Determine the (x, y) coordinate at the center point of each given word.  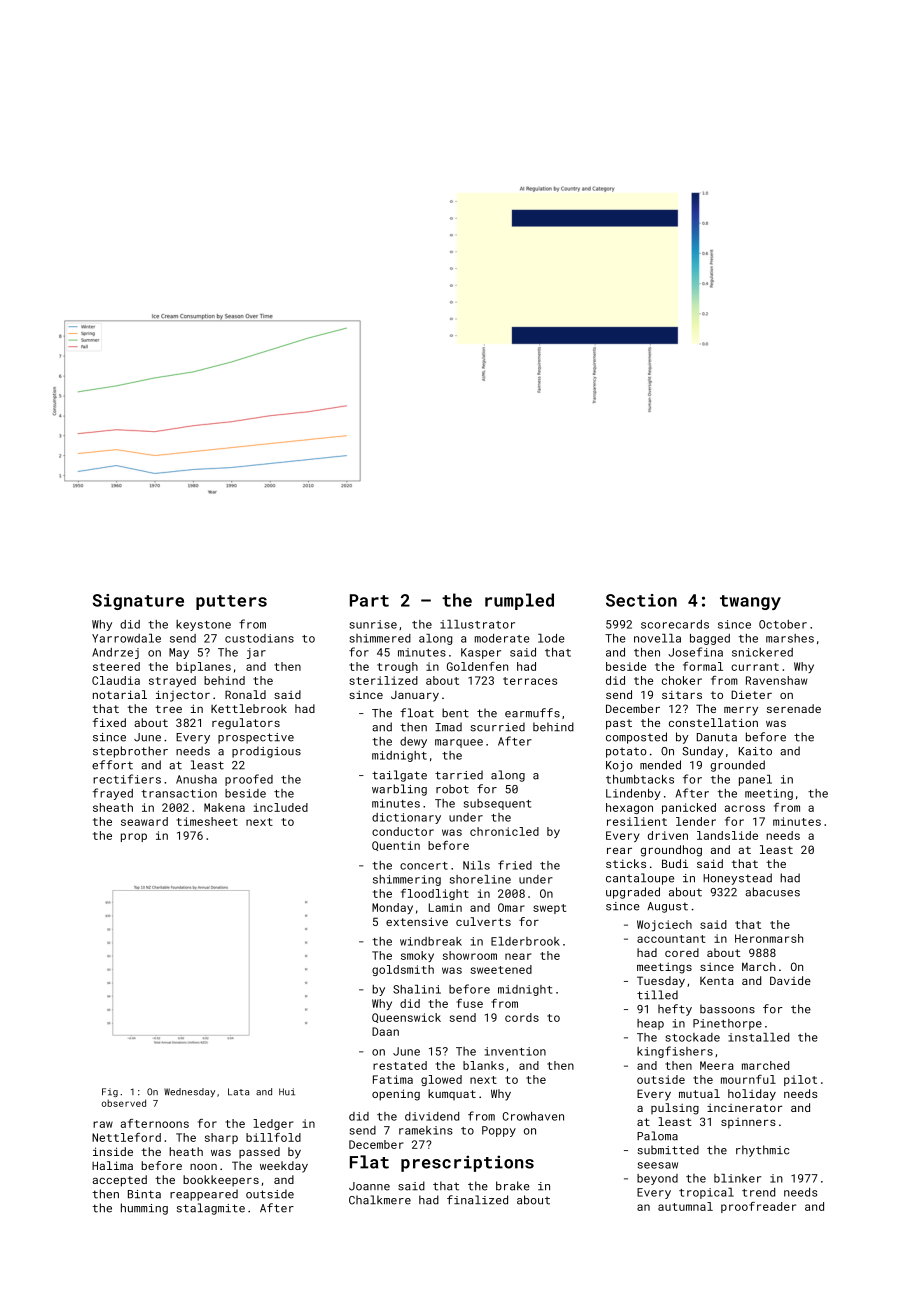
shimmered (380, 638)
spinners (748, 1123)
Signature (138, 602)
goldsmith (403, 970)
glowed (441, 1080)
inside (113, 1151)
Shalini (417, 989)
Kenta (717, 980)
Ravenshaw (777, 680)
